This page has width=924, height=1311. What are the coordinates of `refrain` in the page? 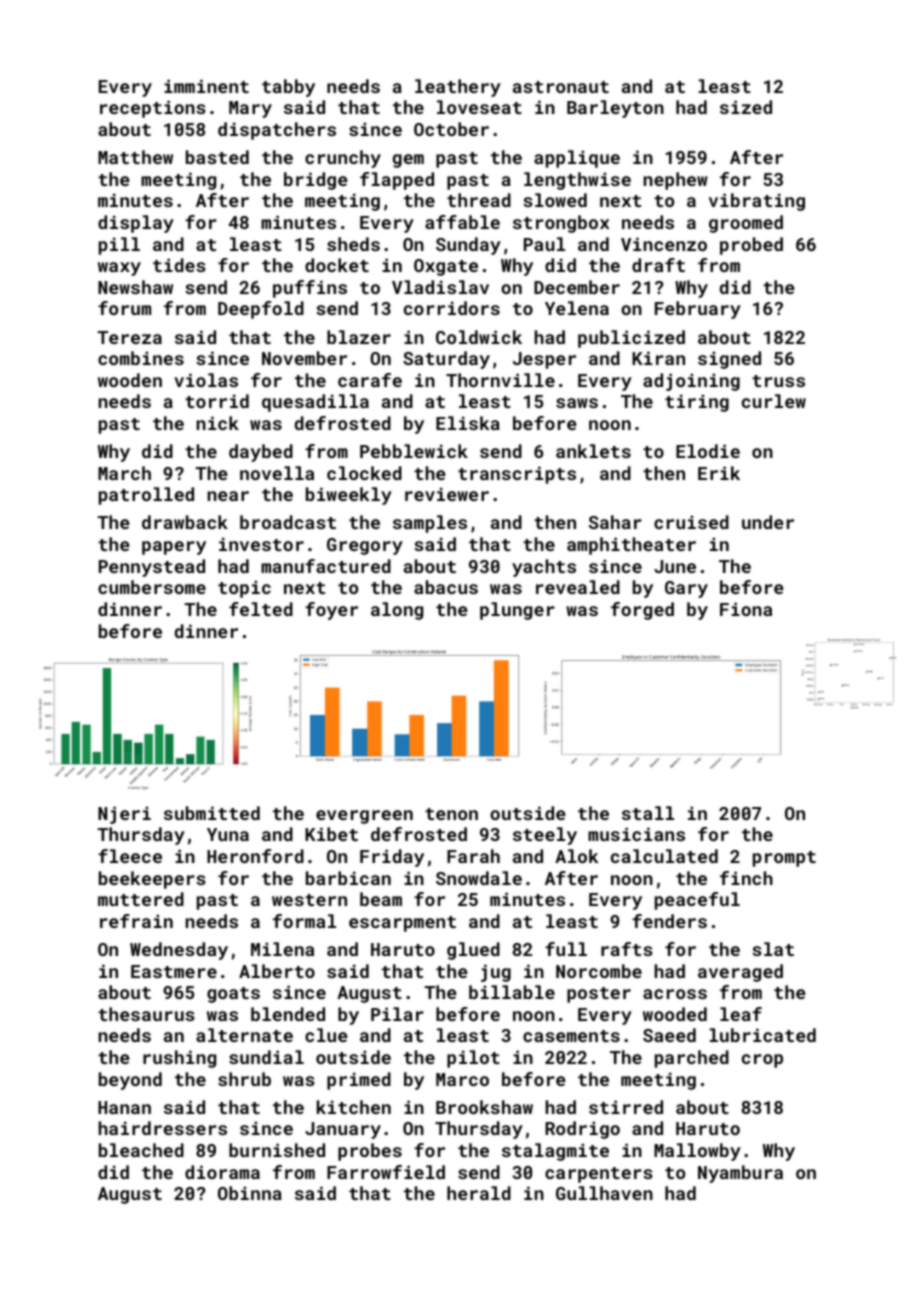 It's located at (136, 921).
